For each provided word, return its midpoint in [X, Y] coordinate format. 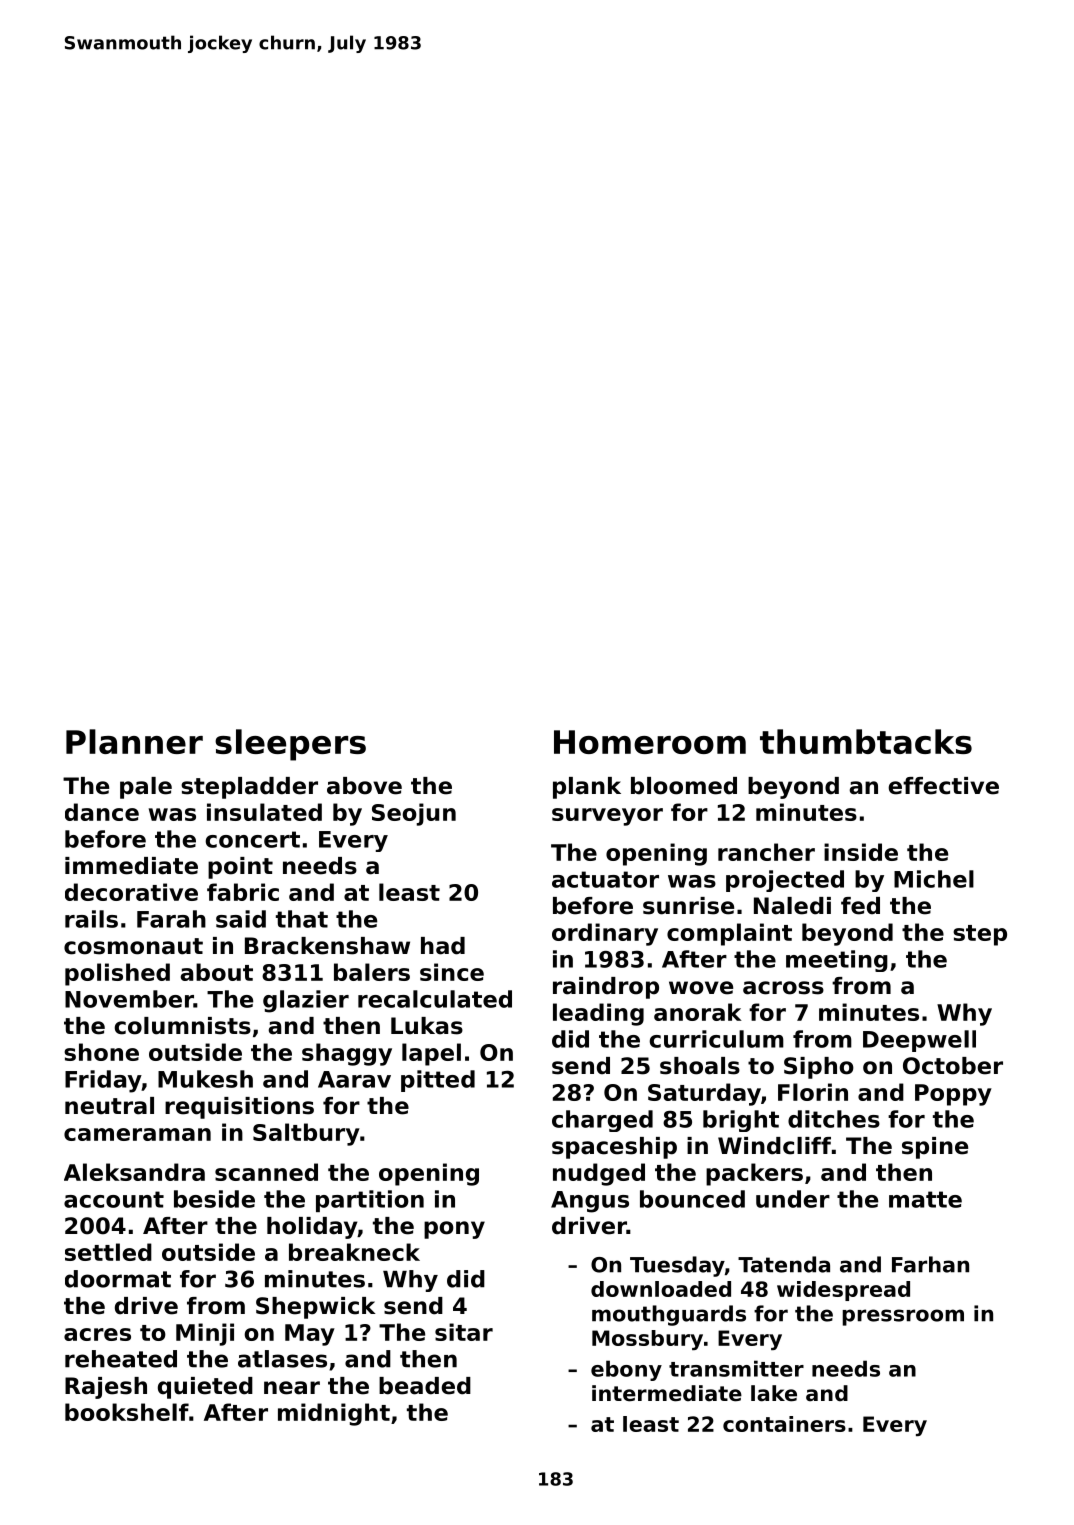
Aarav [354, 1079]
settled [108, 1252]
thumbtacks [866, 741]
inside [861, 852]
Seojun [414, 814]
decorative [131, 892]
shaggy [347, 1054]
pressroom [903, 1317]
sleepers [290, 745]
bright [741, 1121]
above [364, 786]
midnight [334, 1414]
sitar [464, 1332]
